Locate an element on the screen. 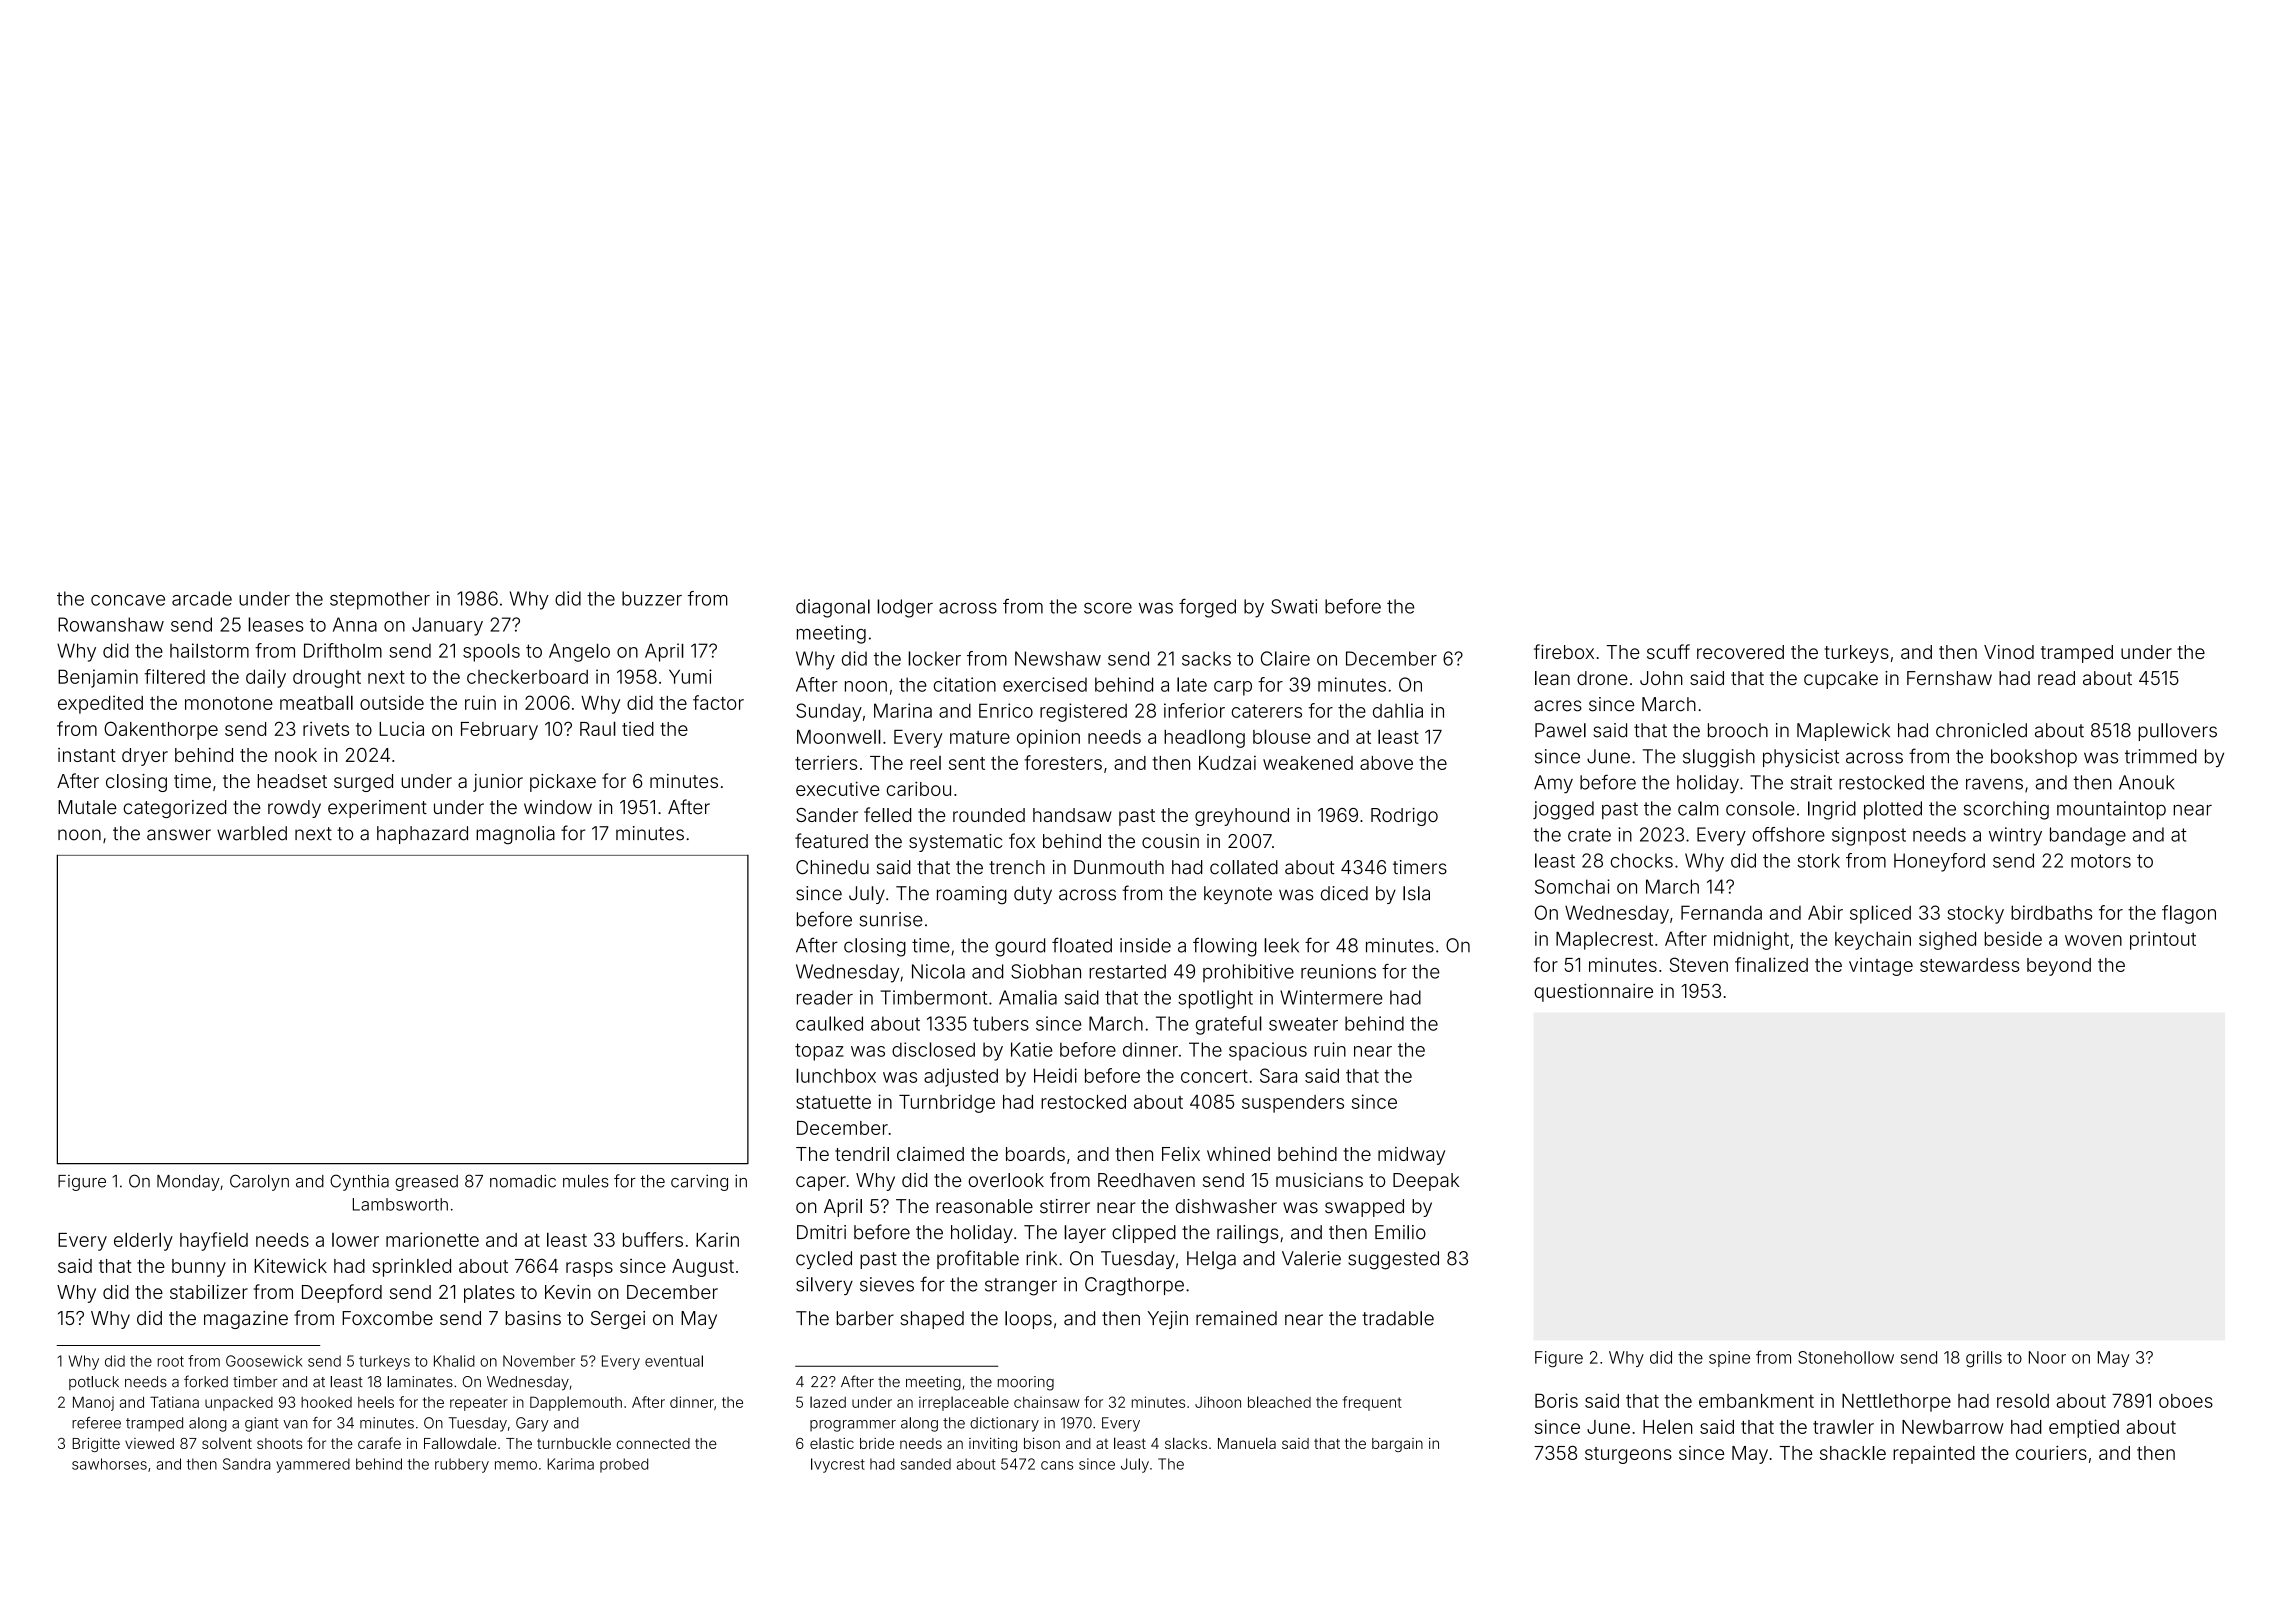 The image size is (2282, 1614). motors is located at coordinates (2101, 861).
